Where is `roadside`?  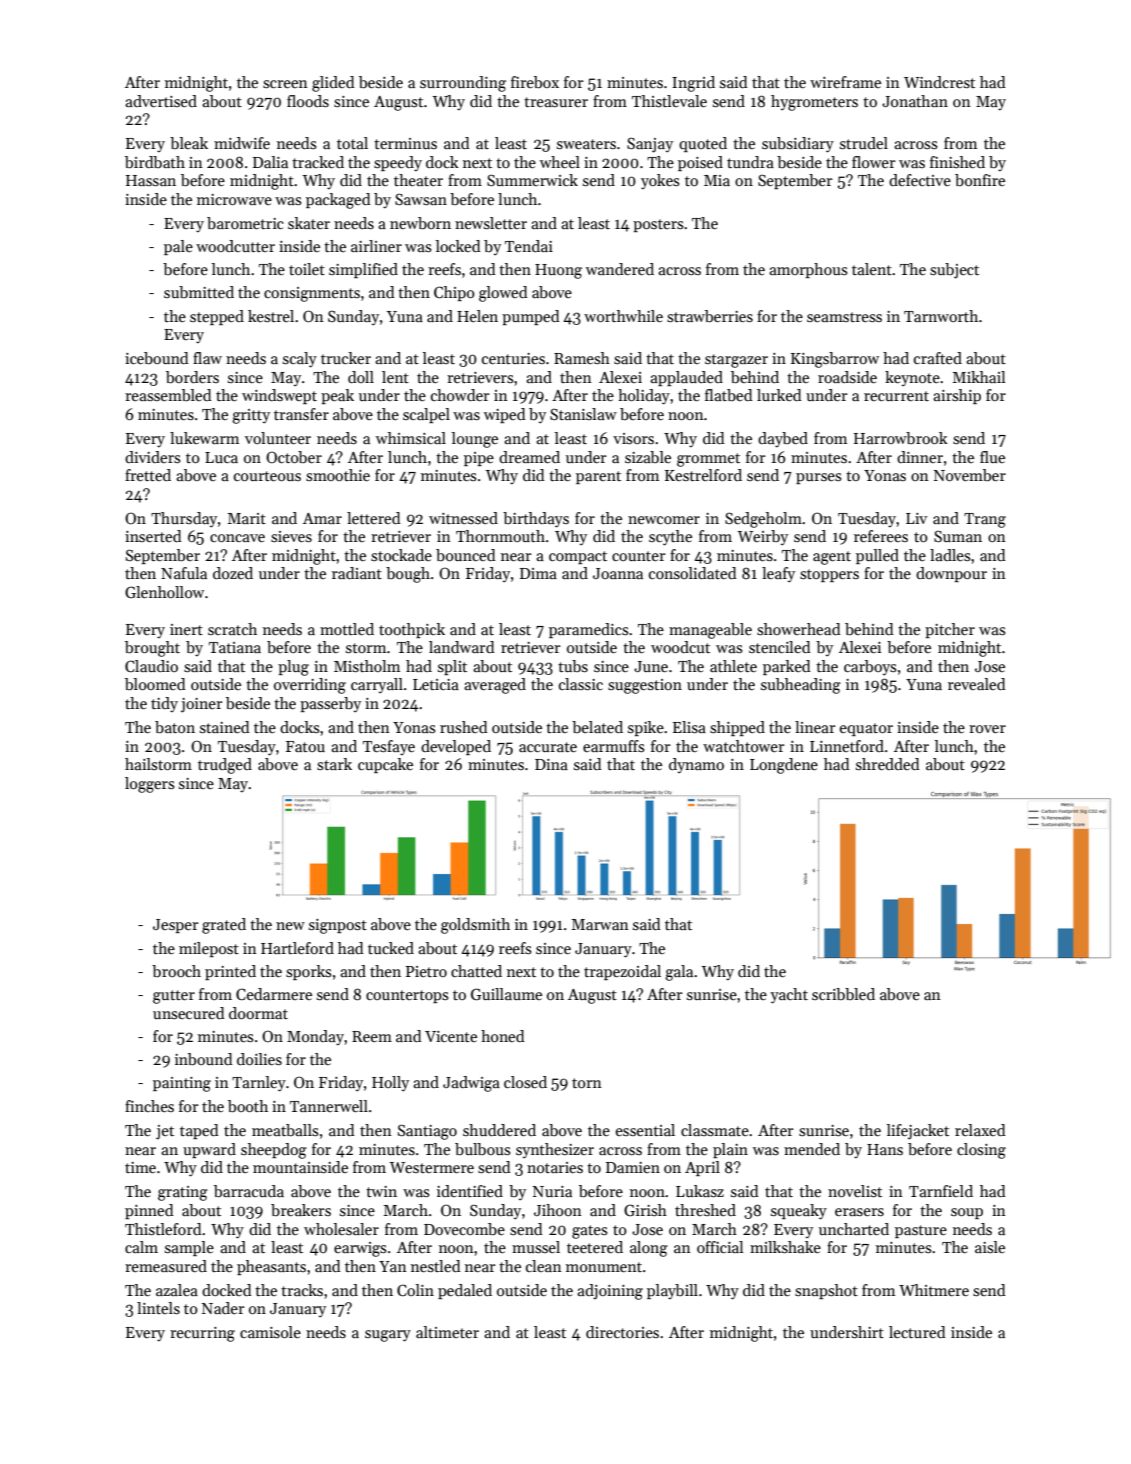
roadside is located at coordinates (847, 377).
